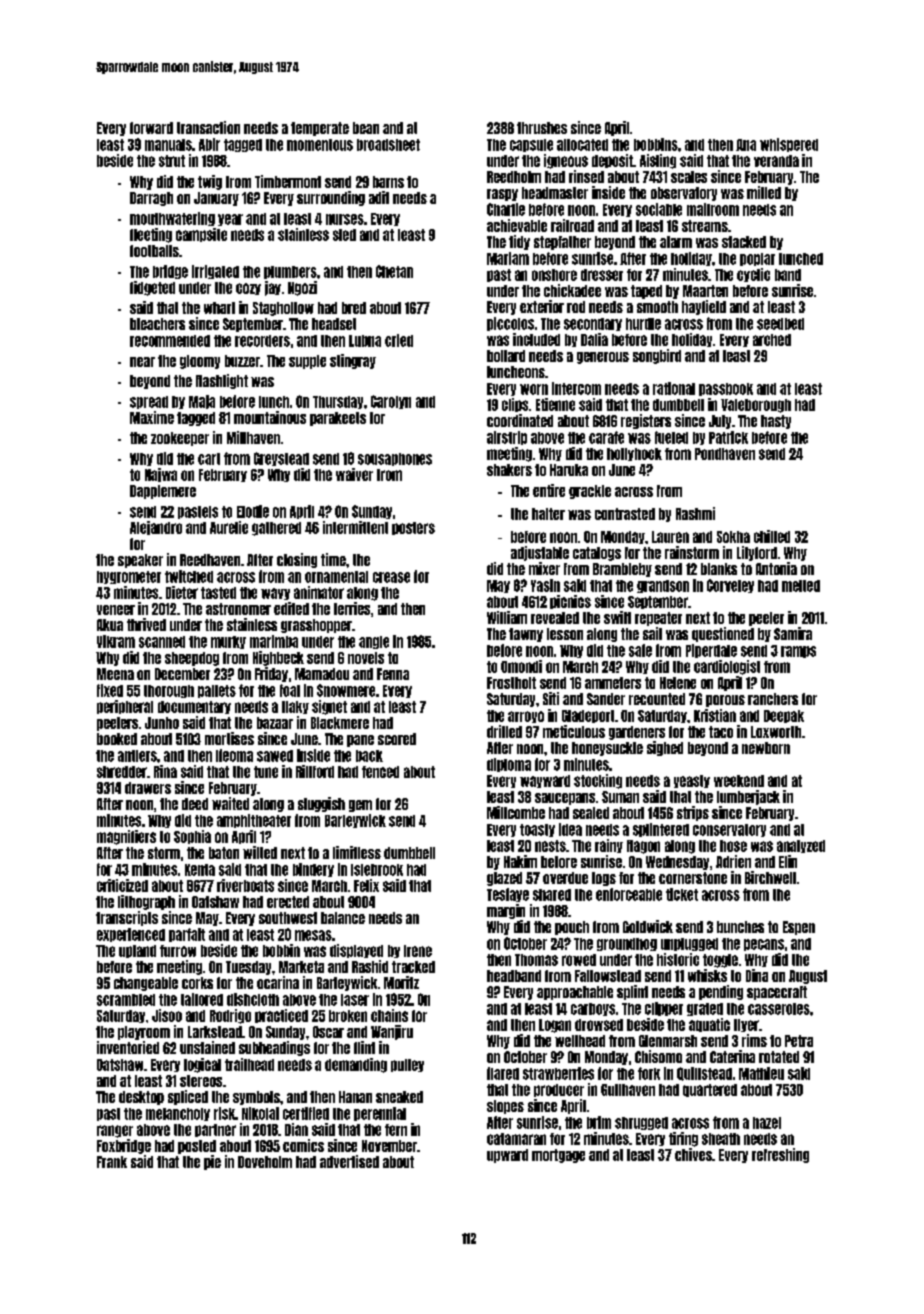 The height and width of the screenshot is (1314, 924). Describe the element at coordinates (281, 1016) in the screenshot. I see `practiced` at that location.
